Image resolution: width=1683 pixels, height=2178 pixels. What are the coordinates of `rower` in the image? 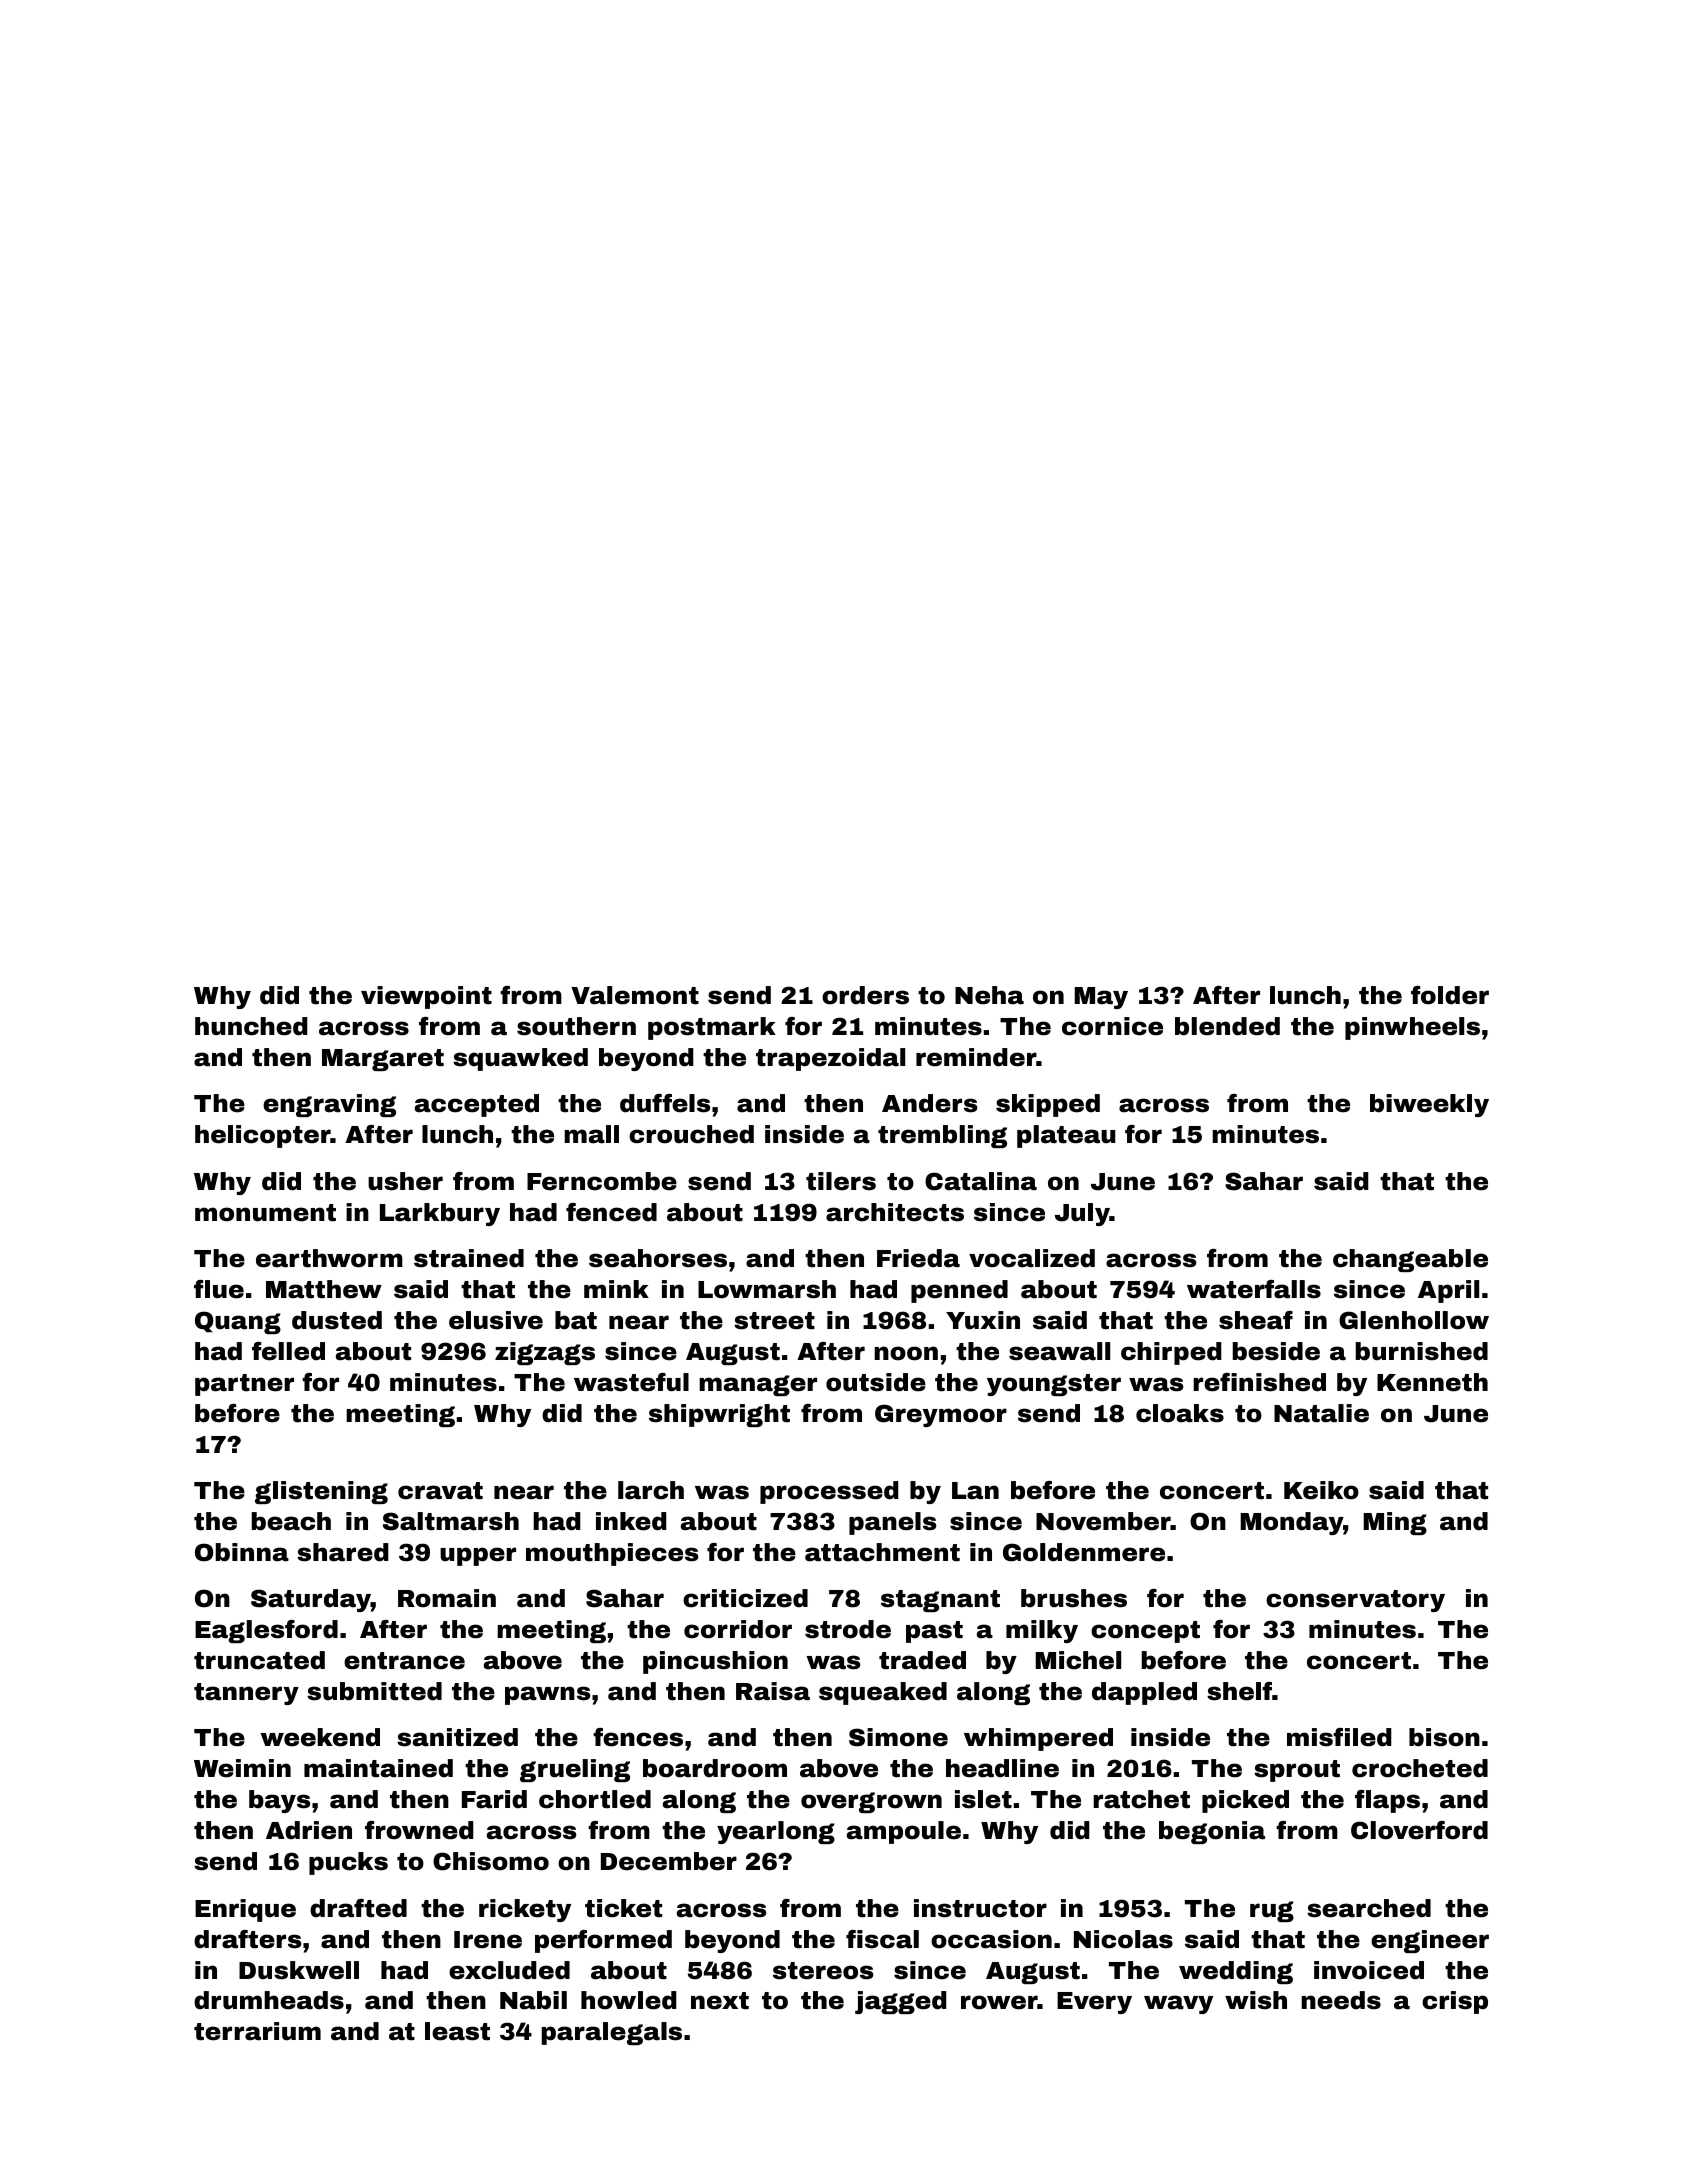 It's located at (999, 2002).
